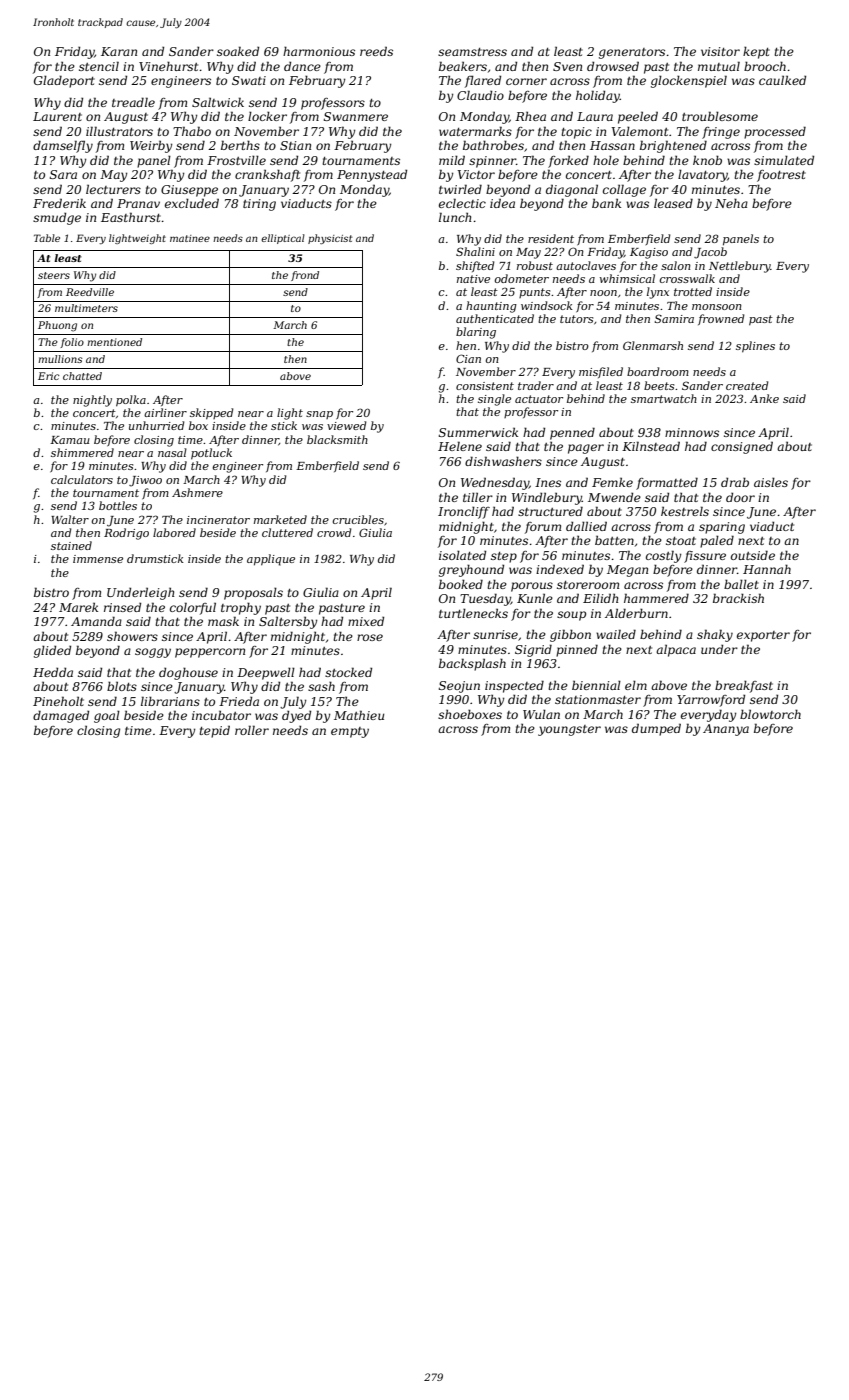 This page has height=1400, width=849. I want to click on smartwatch, so click(664, 398).
